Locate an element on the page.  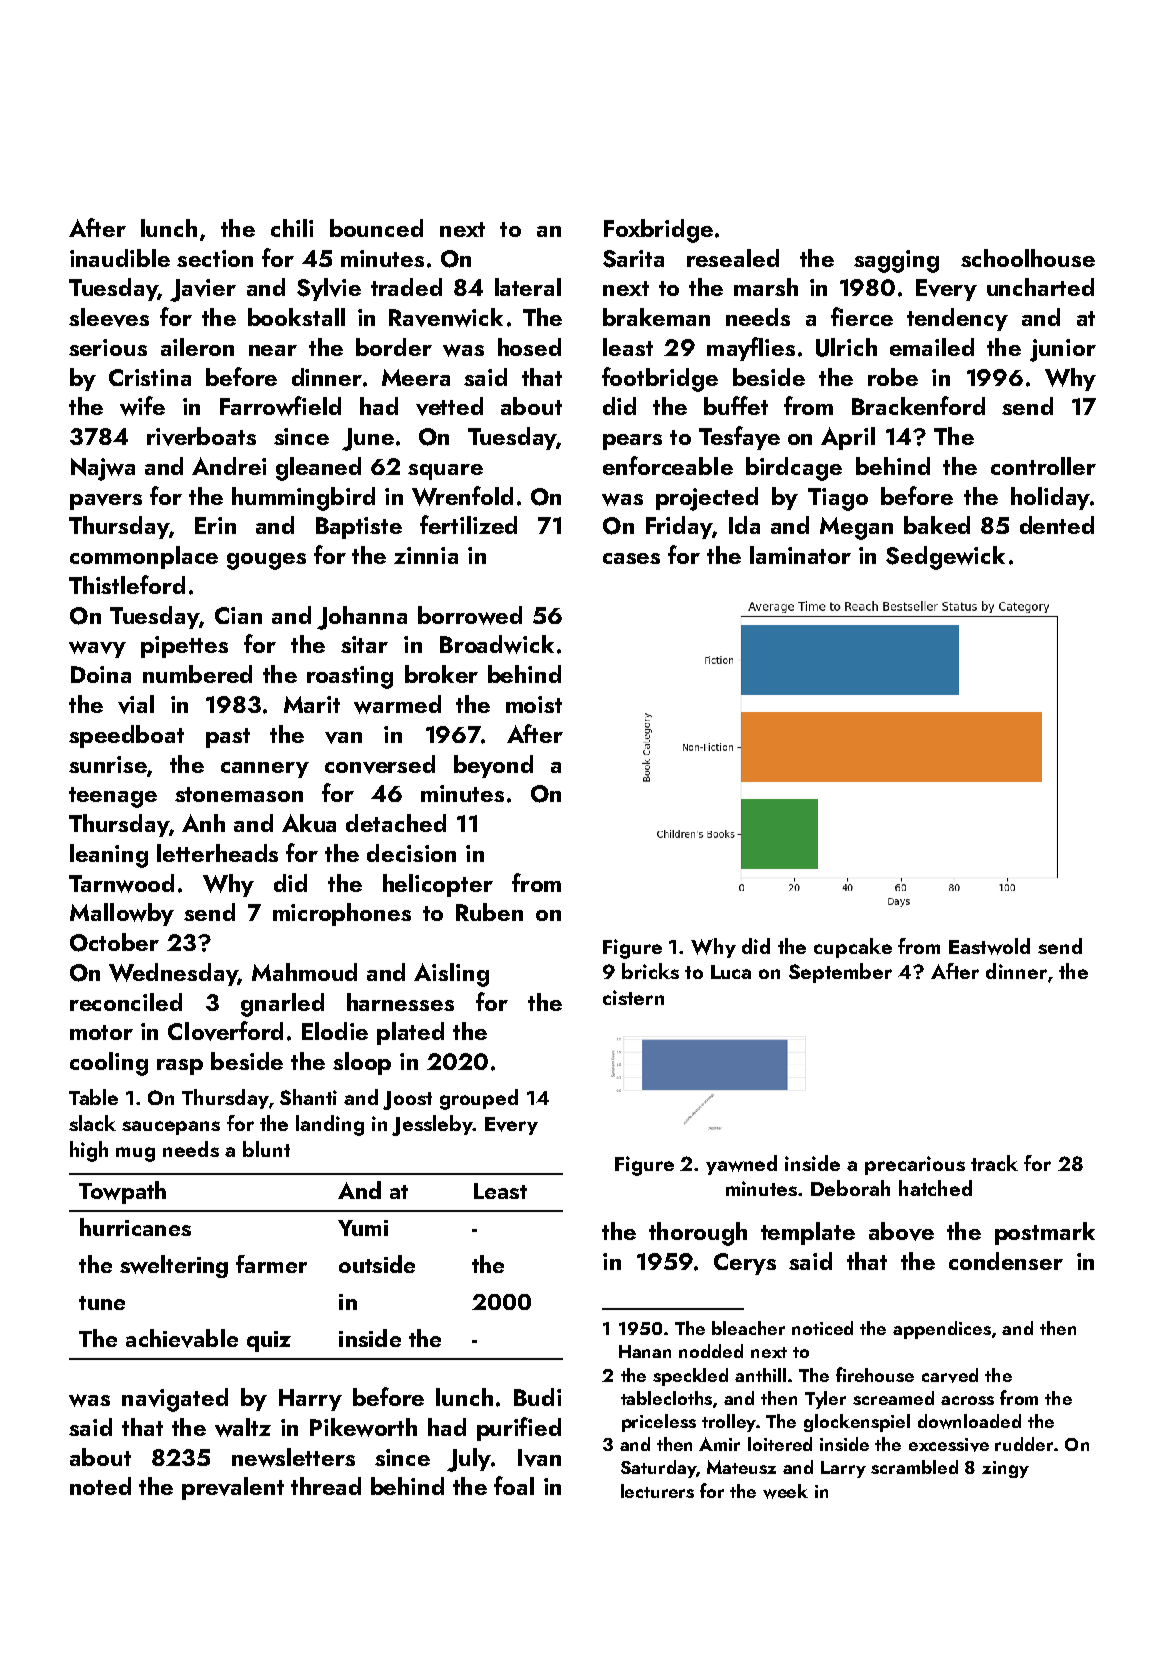
rasp is located at coordinates (180, 1067).
